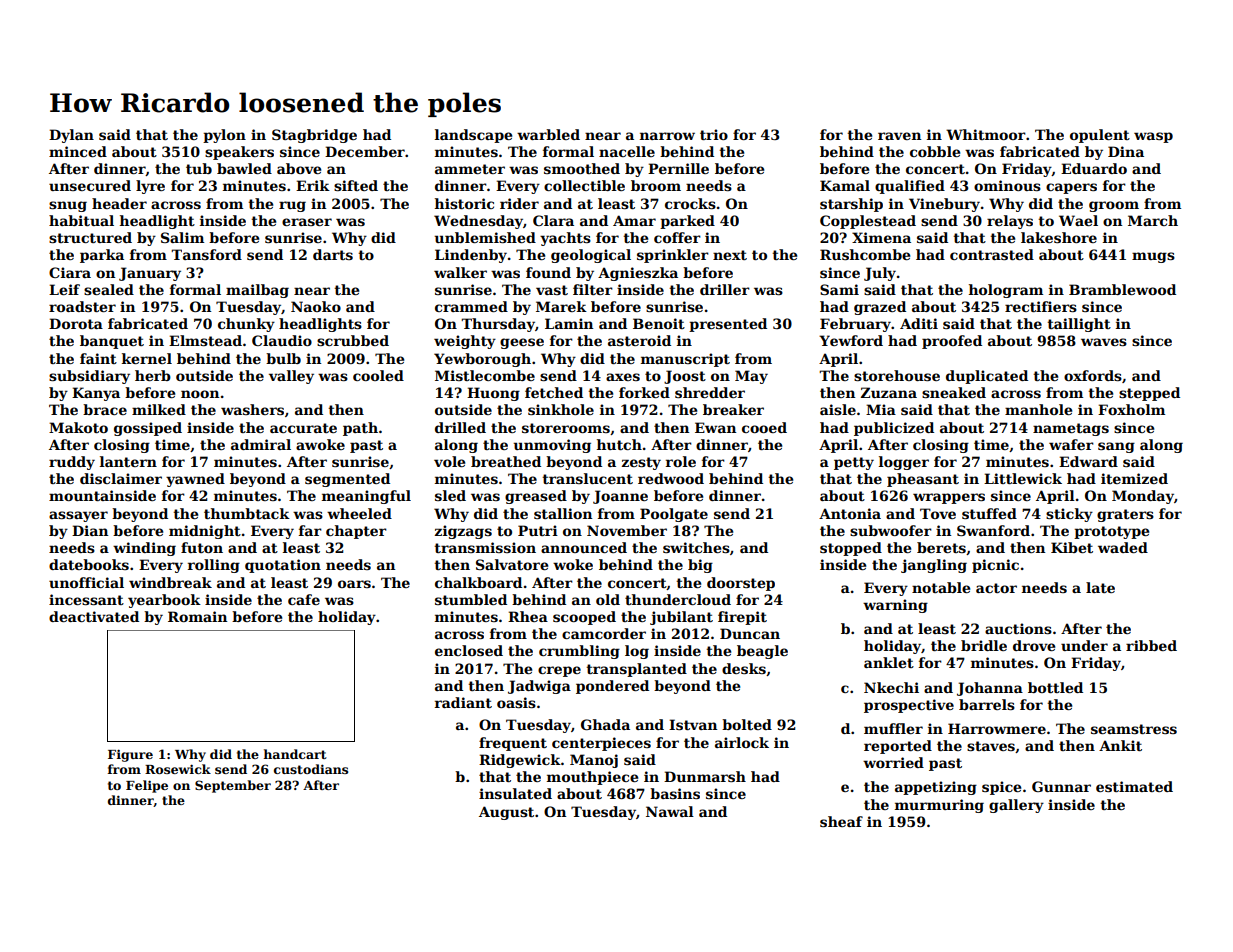 The width and height of the image is (1233, 952). What do you see at coordinates (741, 584) in the image?
I see `doorstep` at bounding box center [741, 584].
